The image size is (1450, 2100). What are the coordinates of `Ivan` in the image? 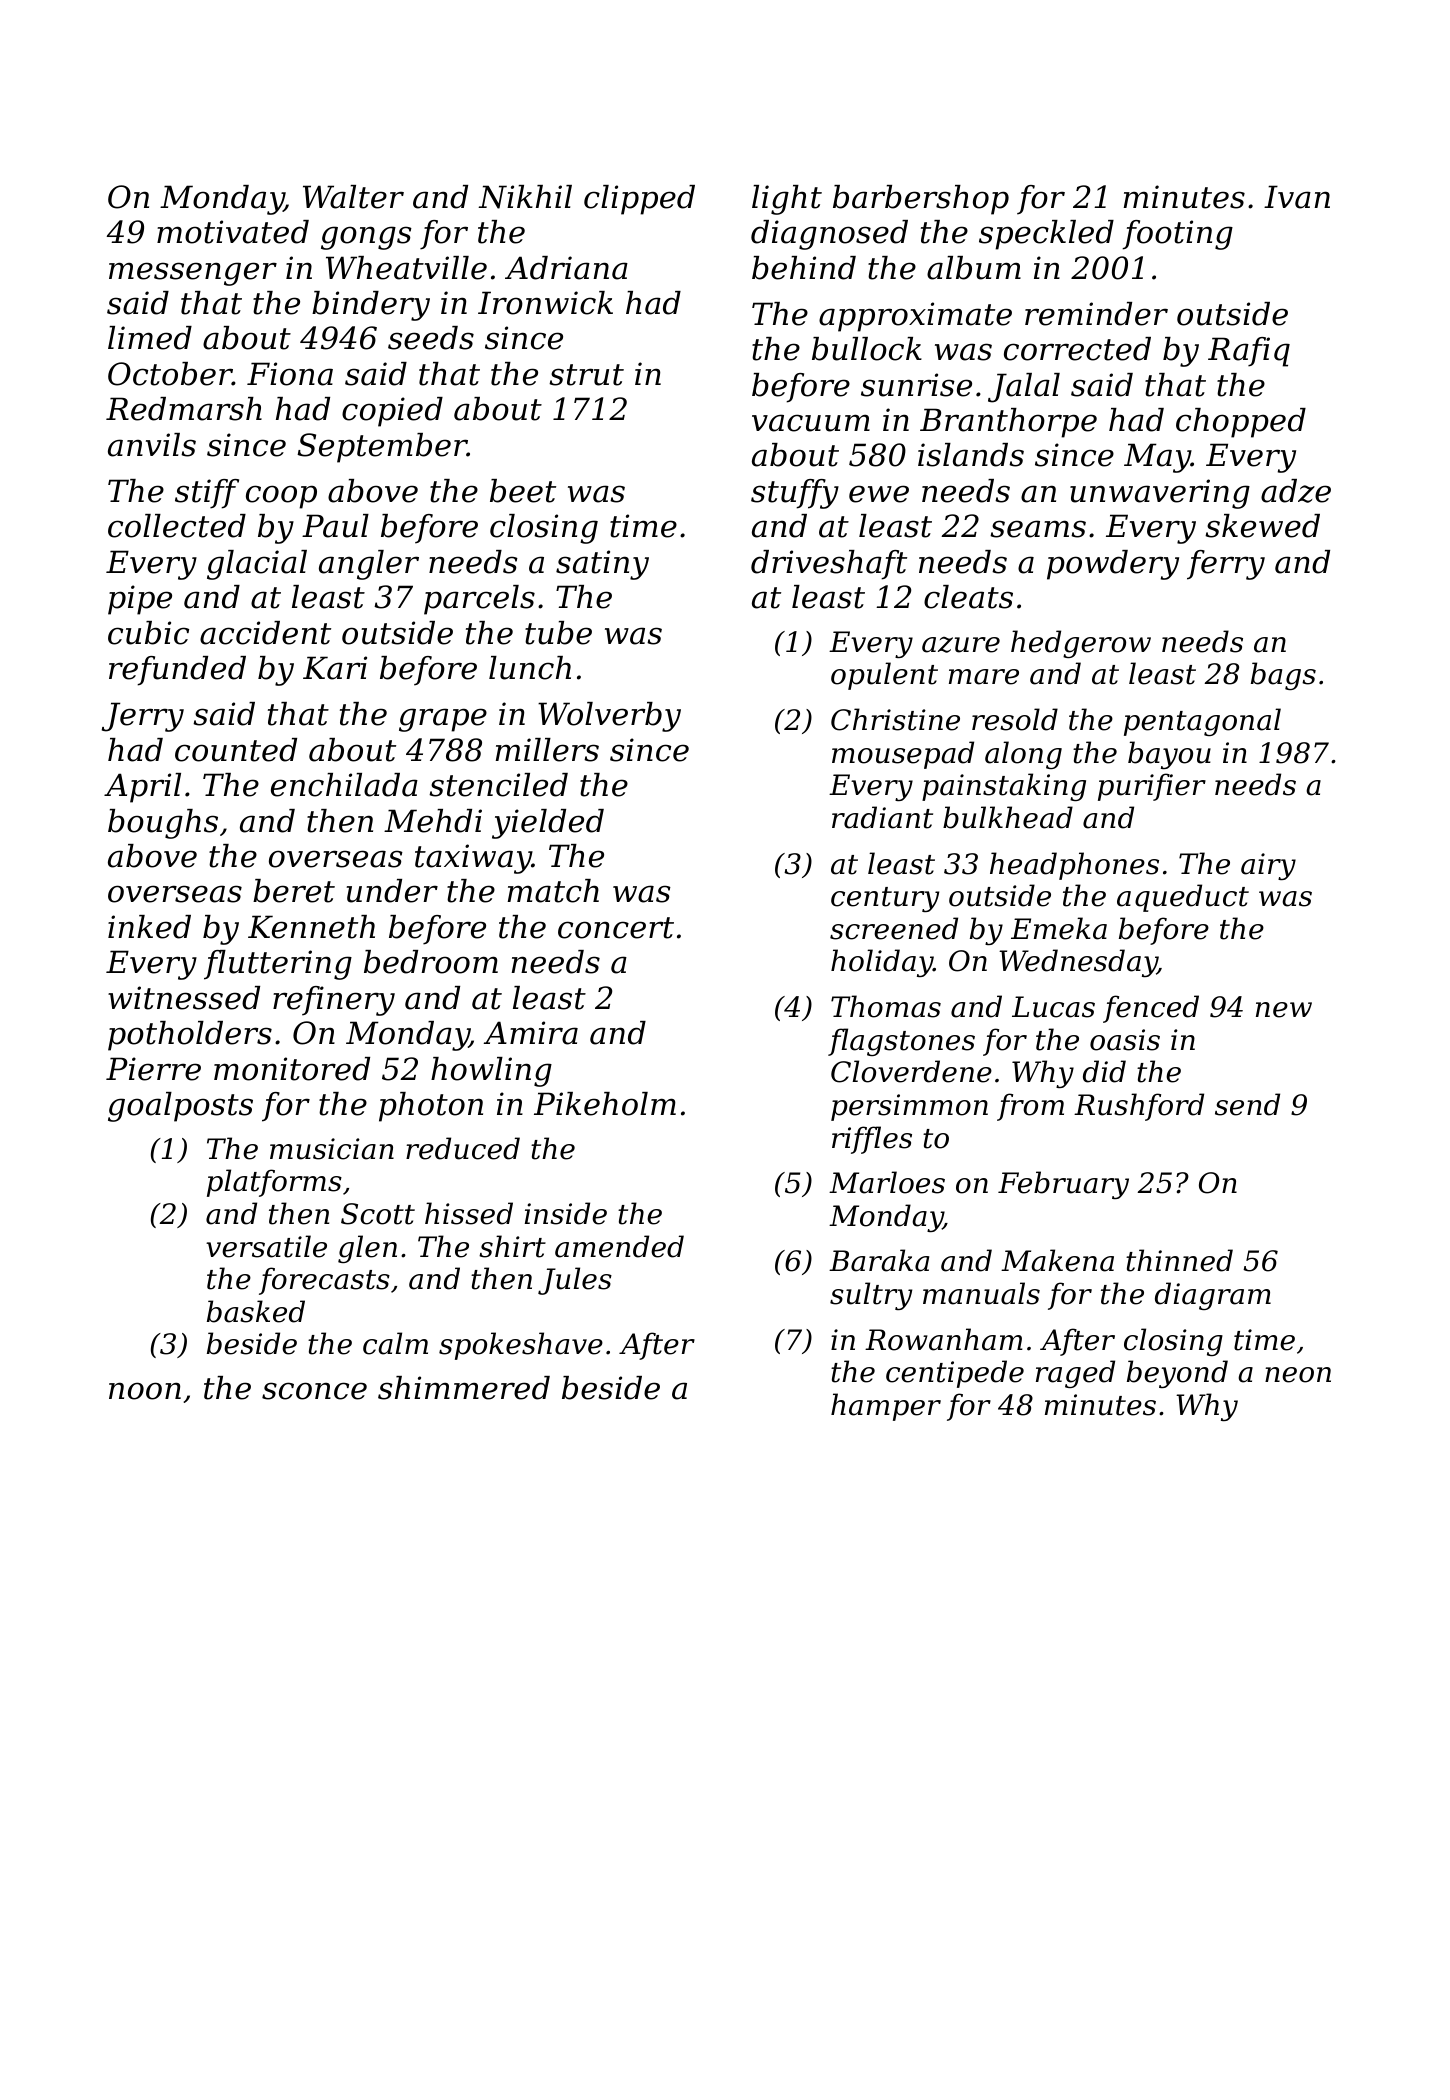 It's located at (1297, 197).
